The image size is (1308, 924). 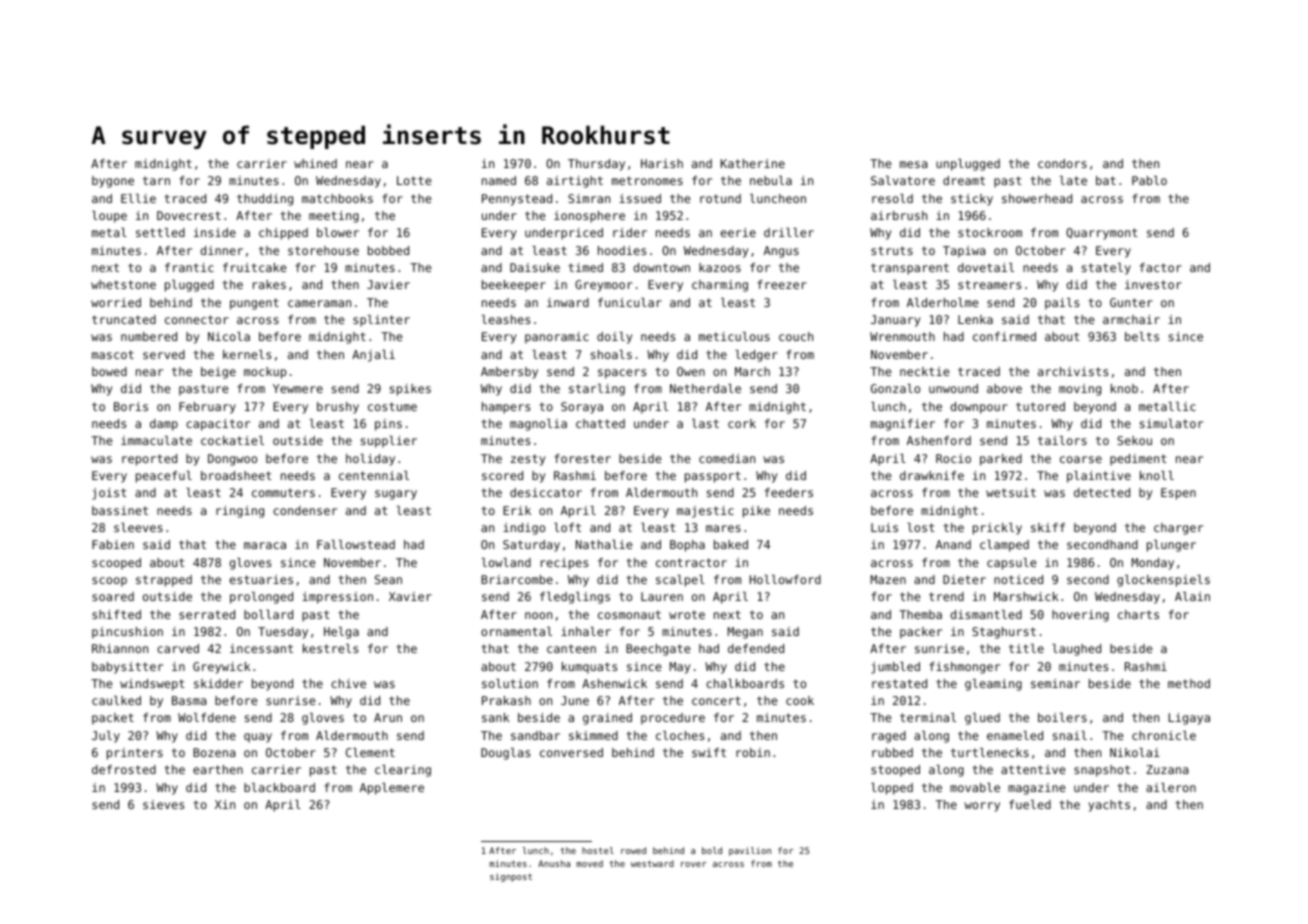 What do you see at coordinates (1189, 683) in the screenshot?
I see `method` at bounding box center [1189, 683].
